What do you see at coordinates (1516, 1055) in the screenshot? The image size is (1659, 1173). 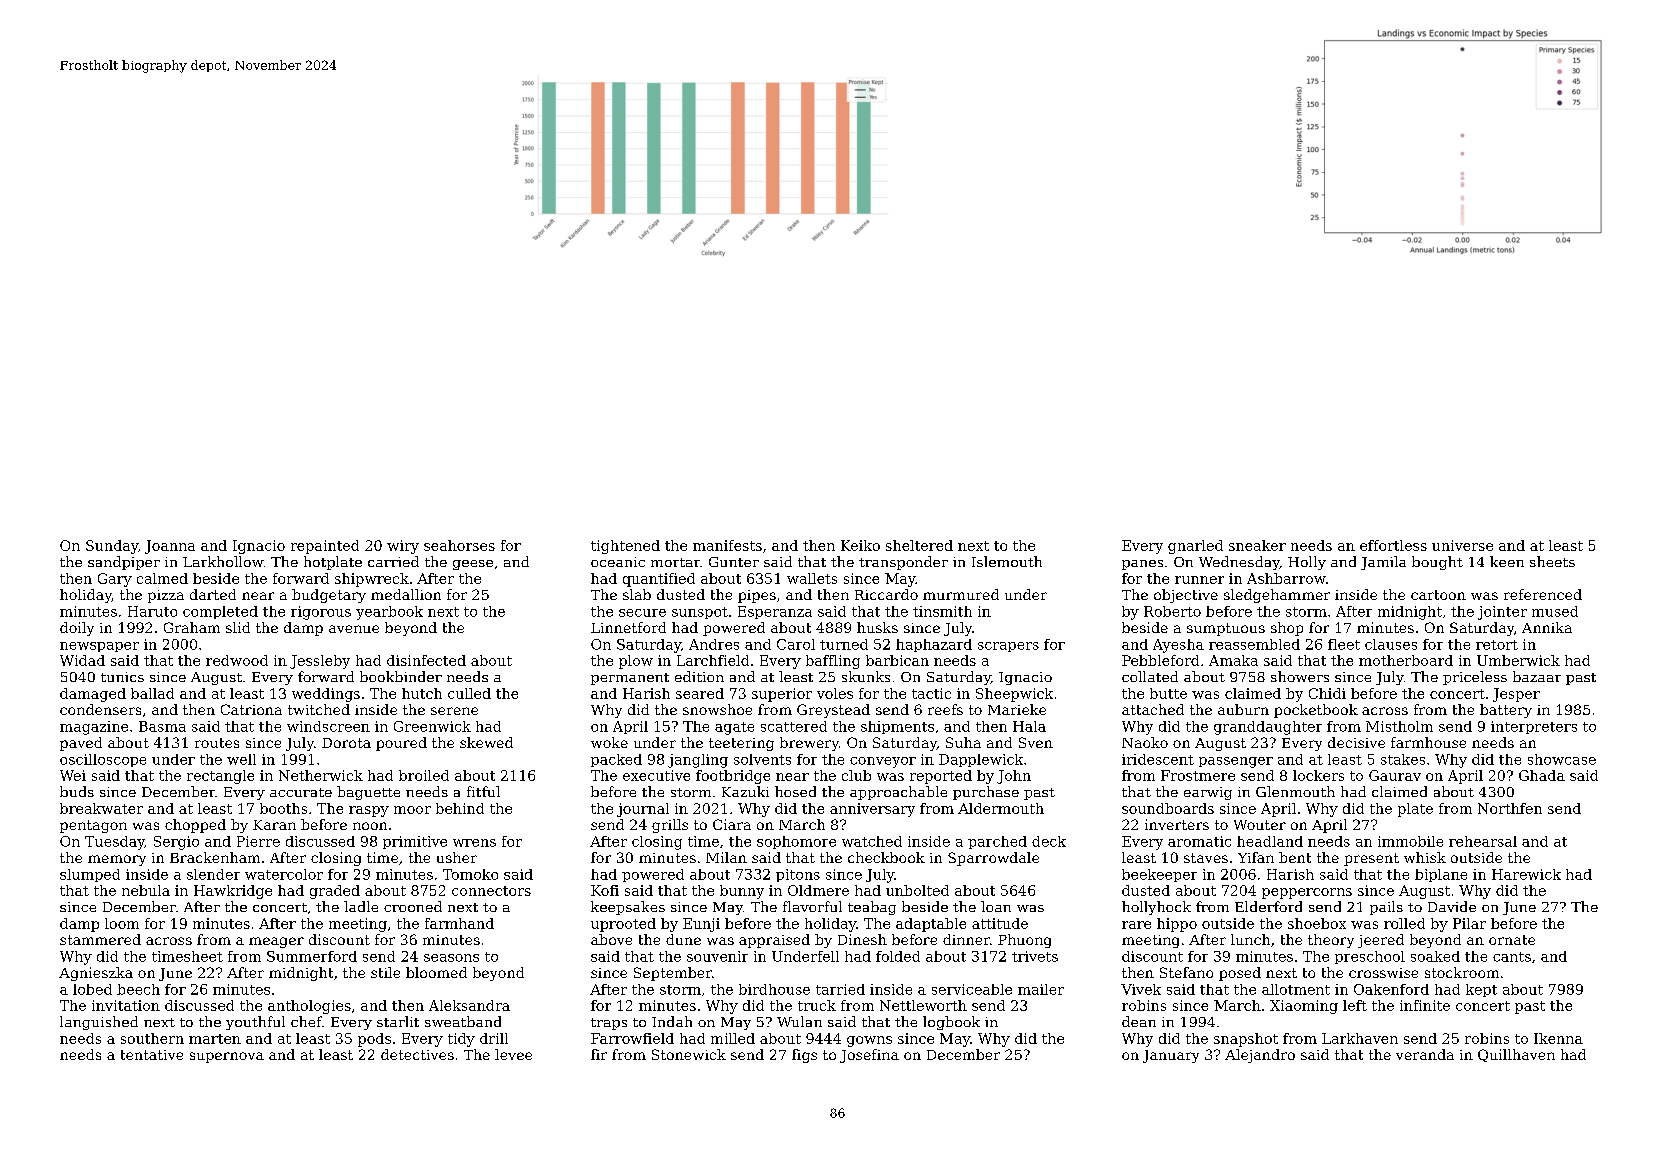 I see `Quillhaven` at bounding box center [1516, 1055].
